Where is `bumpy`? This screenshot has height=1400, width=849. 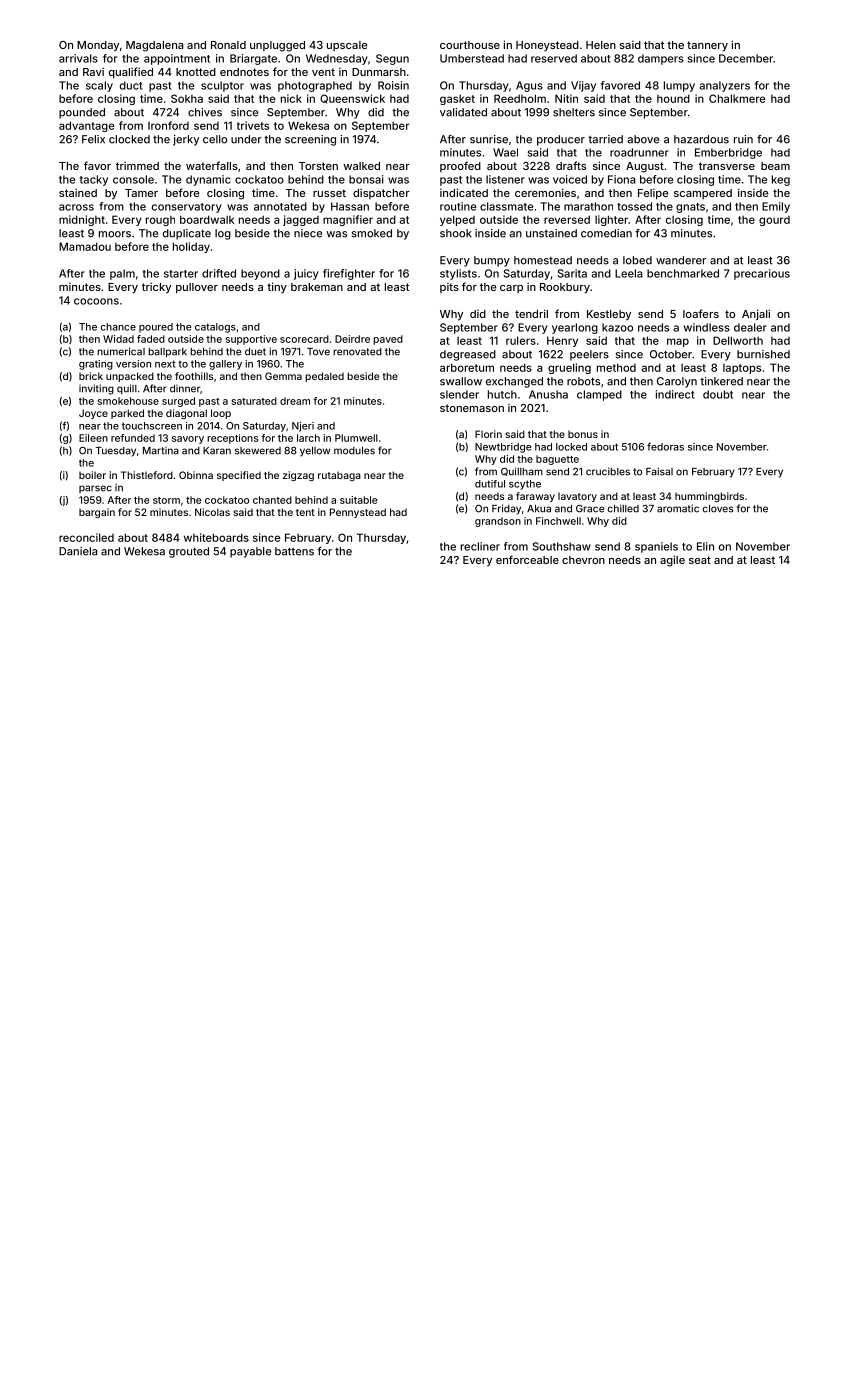
bumpy is located at coordinates (492, 261).
